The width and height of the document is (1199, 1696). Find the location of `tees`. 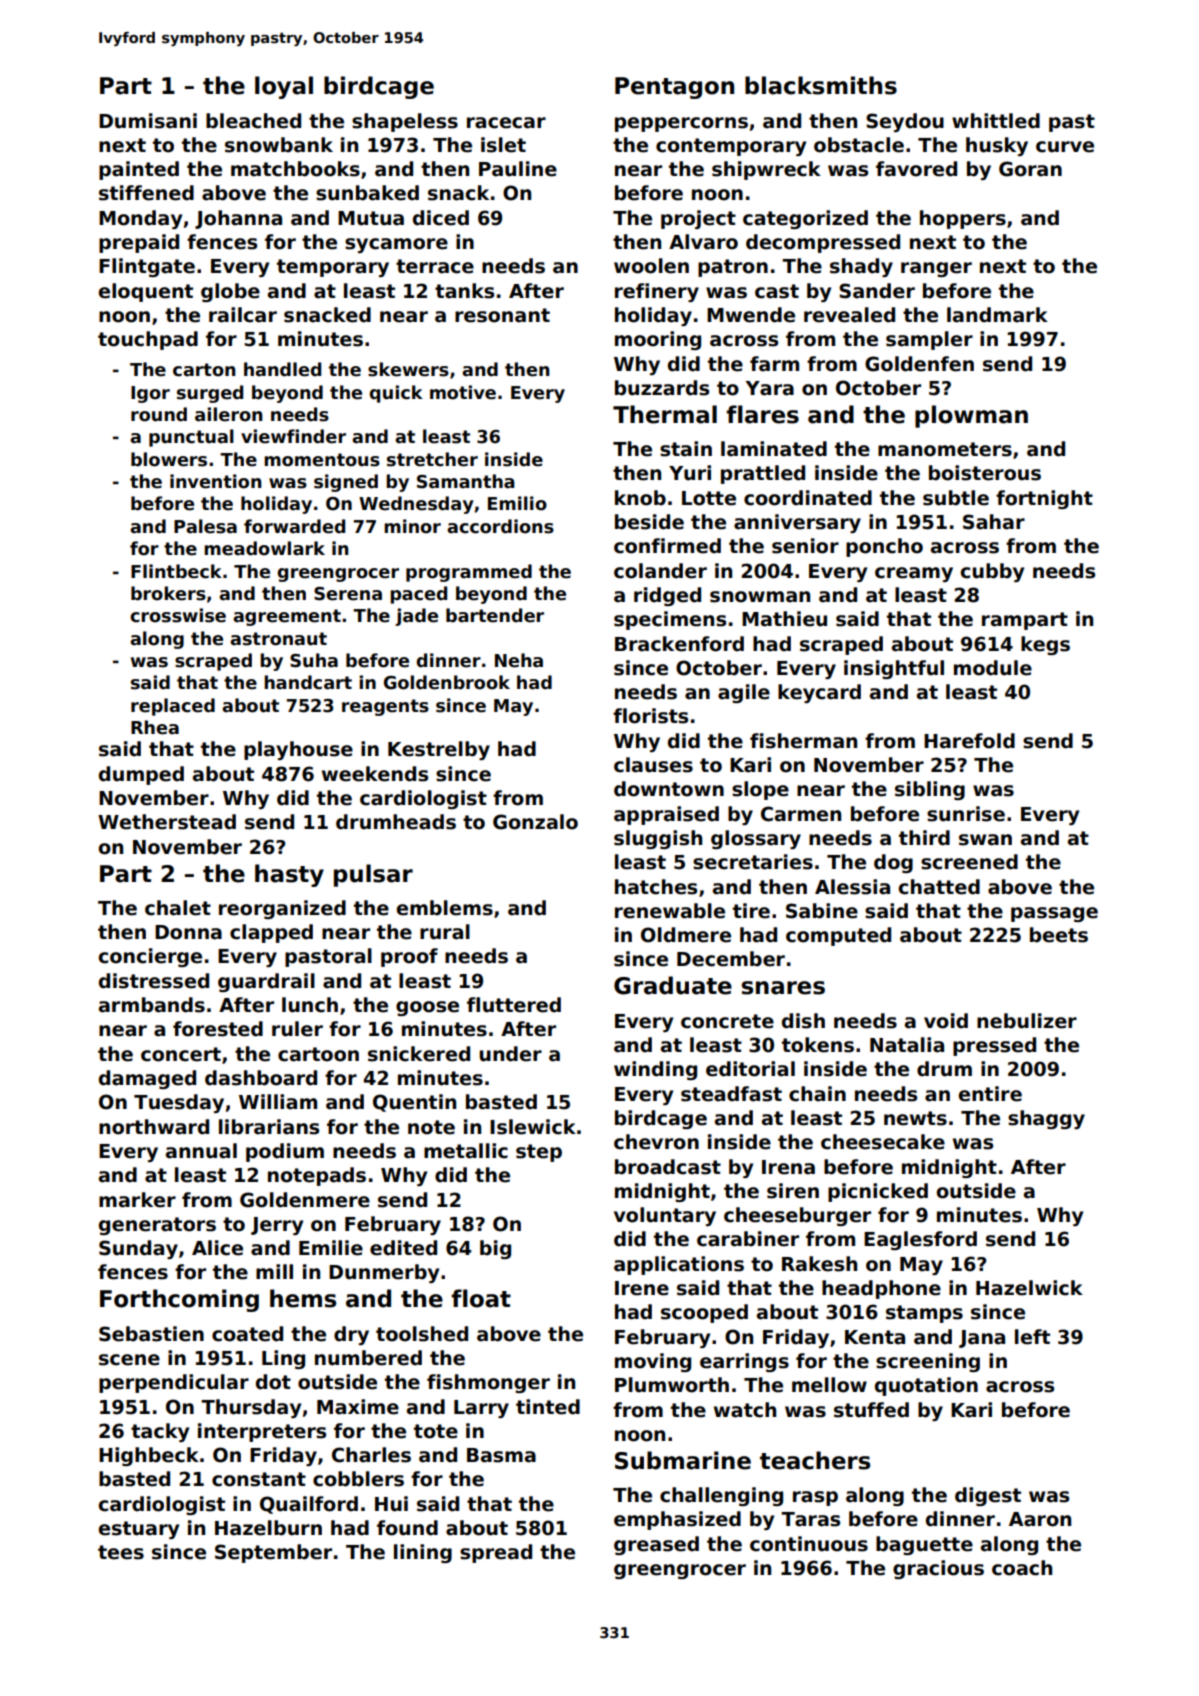

tees is located at coordinates (121, 1552).
